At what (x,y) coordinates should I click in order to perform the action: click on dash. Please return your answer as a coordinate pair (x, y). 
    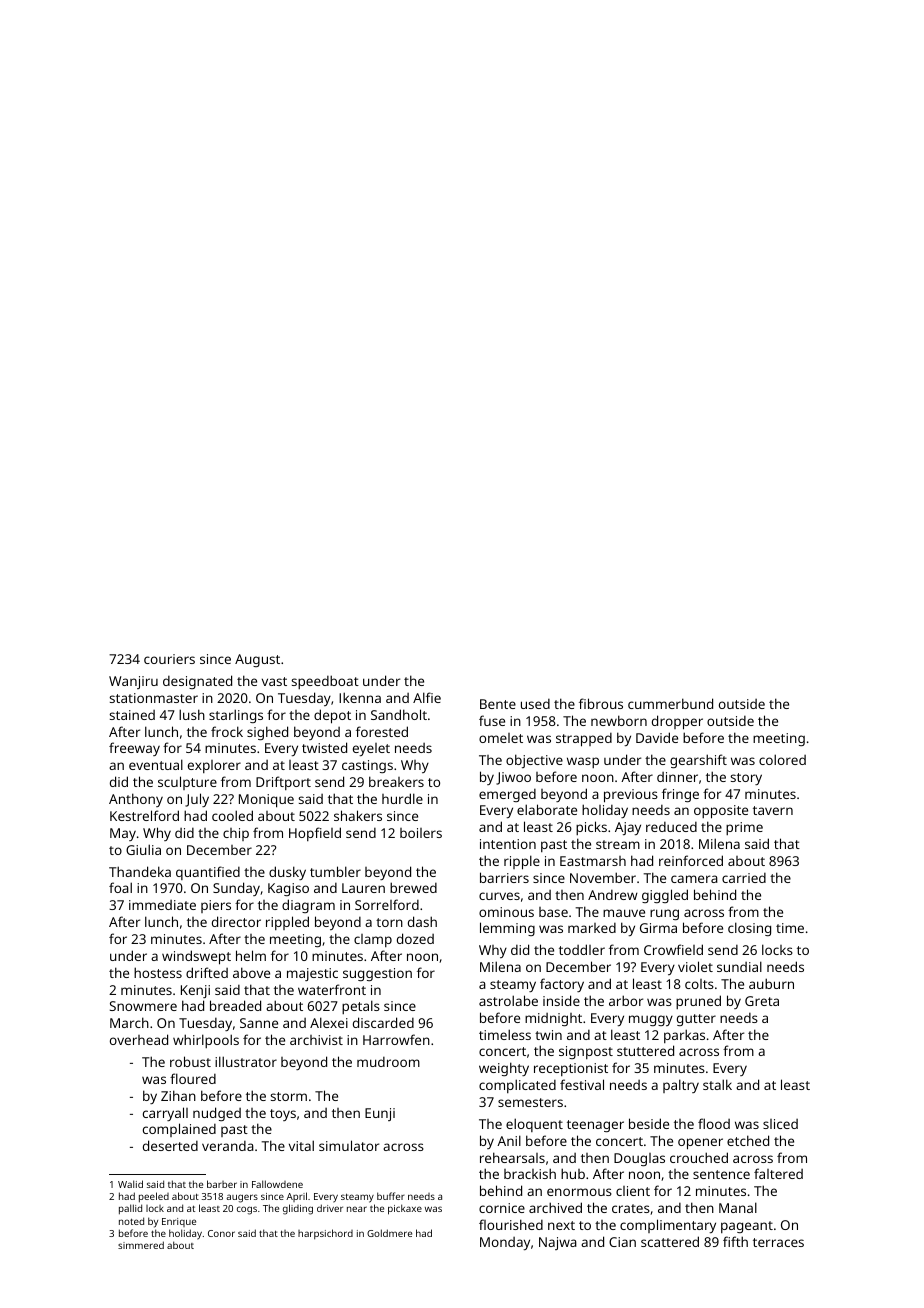
    Looking at the image, I should click on (422, 921).
